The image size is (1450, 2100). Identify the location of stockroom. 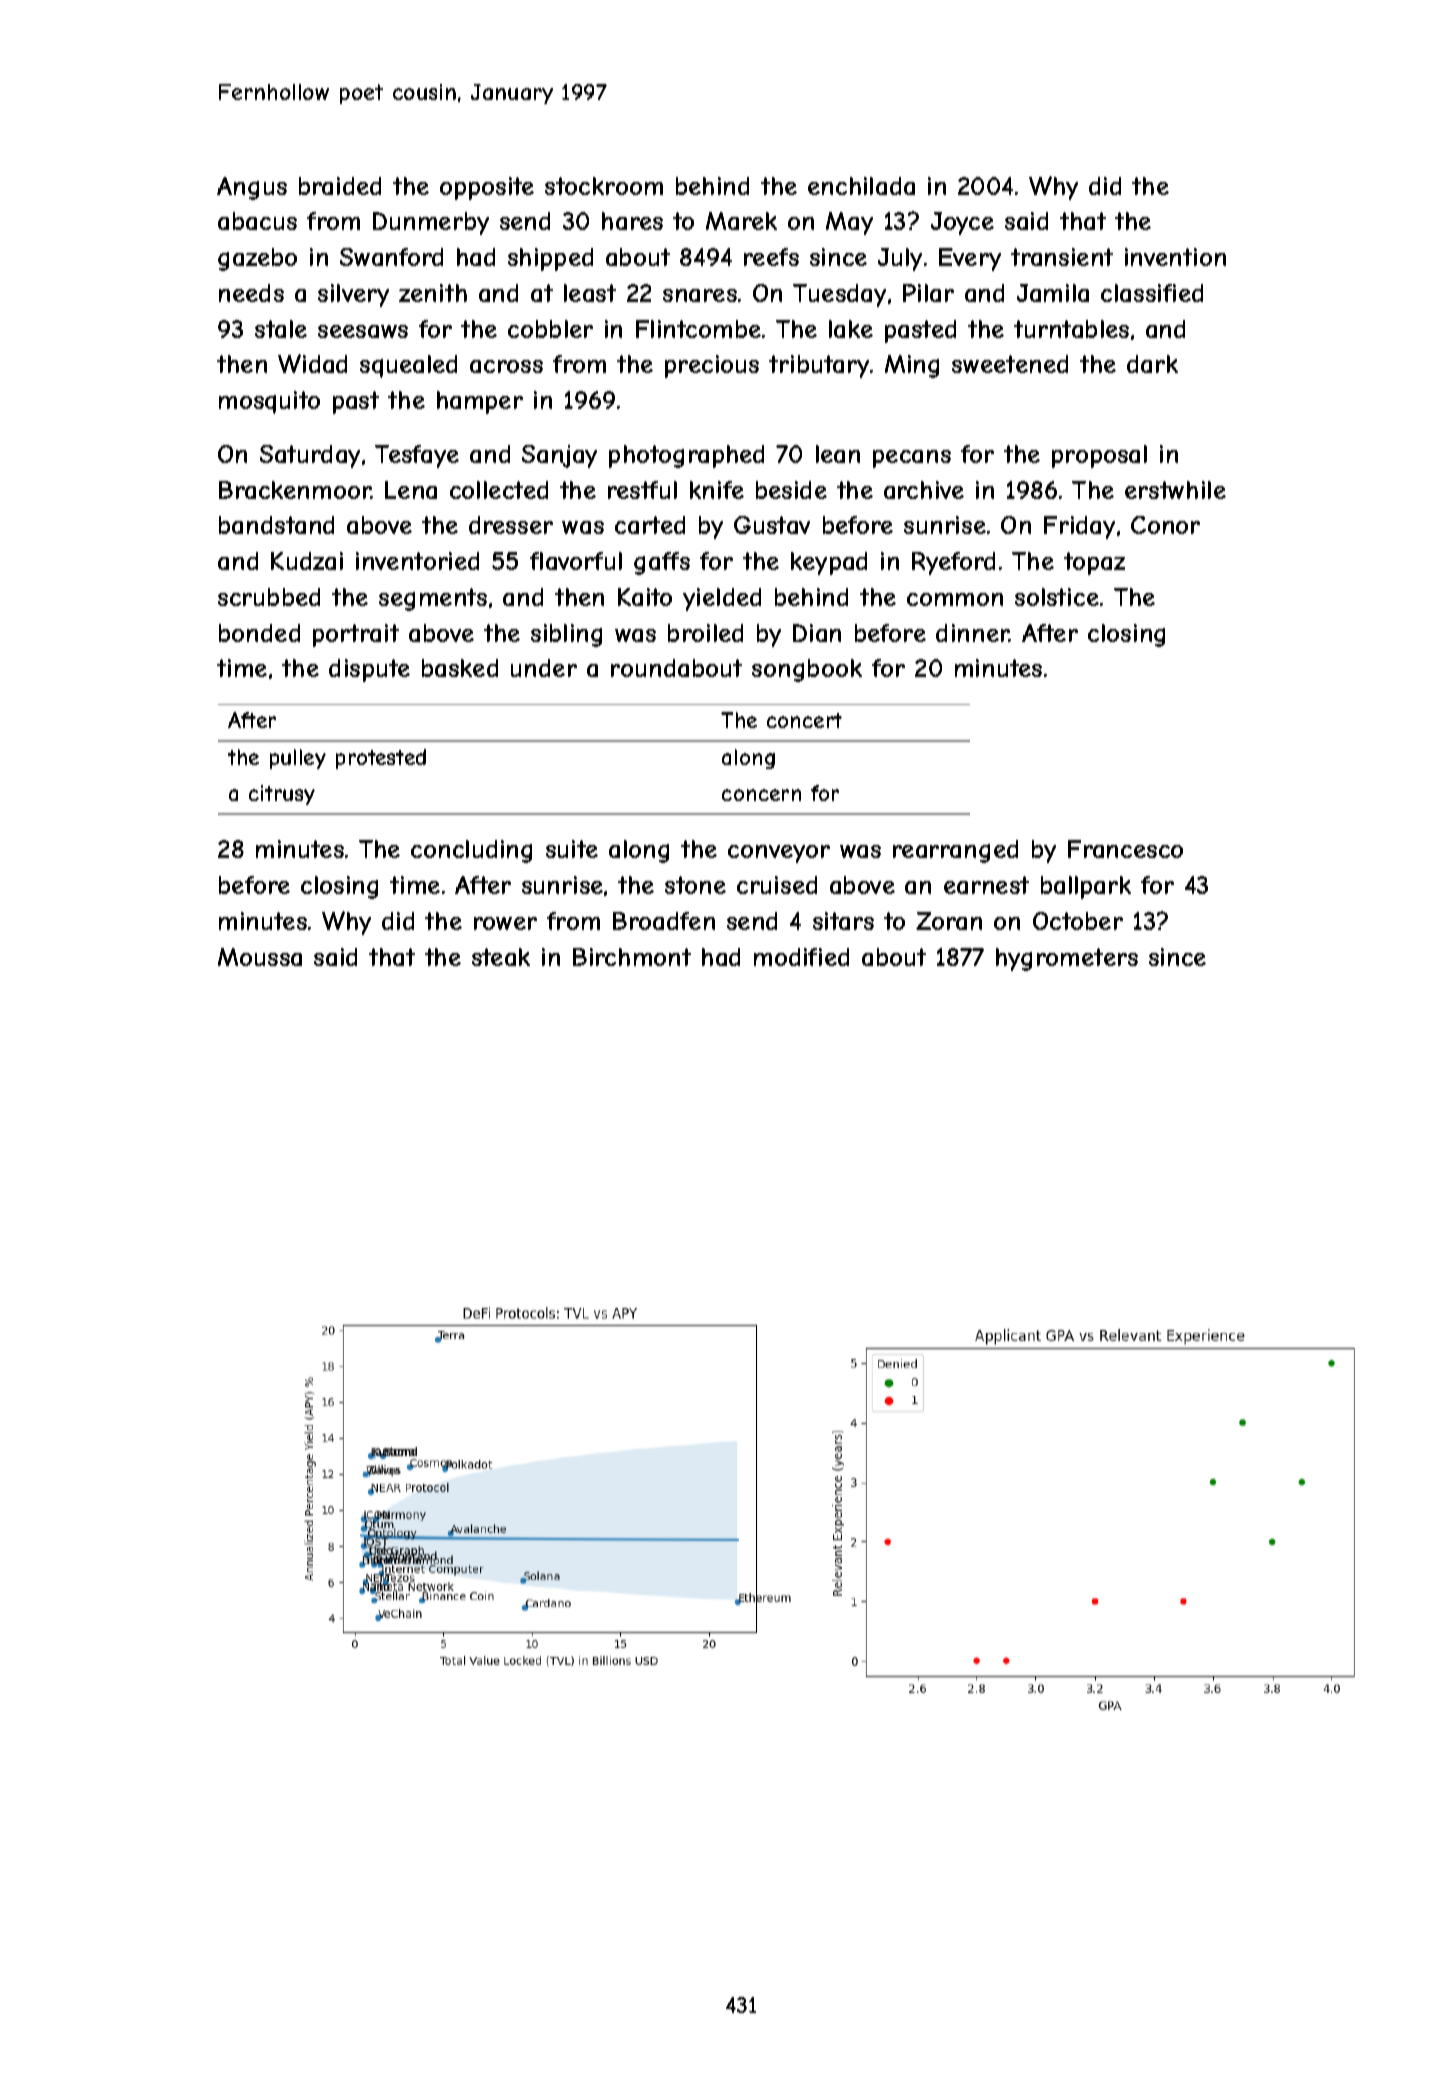
(604, 186).
